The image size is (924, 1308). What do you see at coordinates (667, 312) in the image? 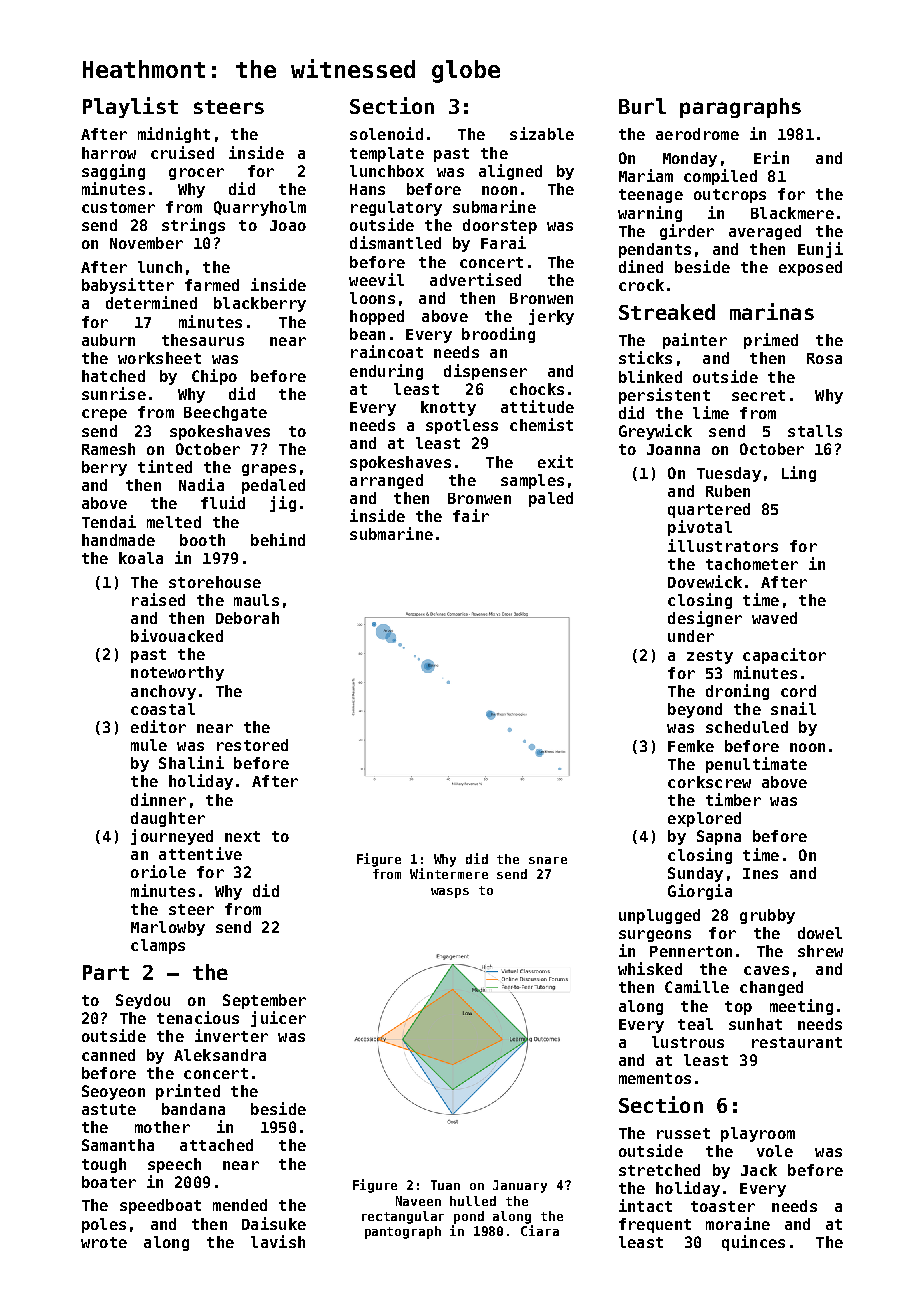
I see `Streaked` at bounding box center [667, 312].
